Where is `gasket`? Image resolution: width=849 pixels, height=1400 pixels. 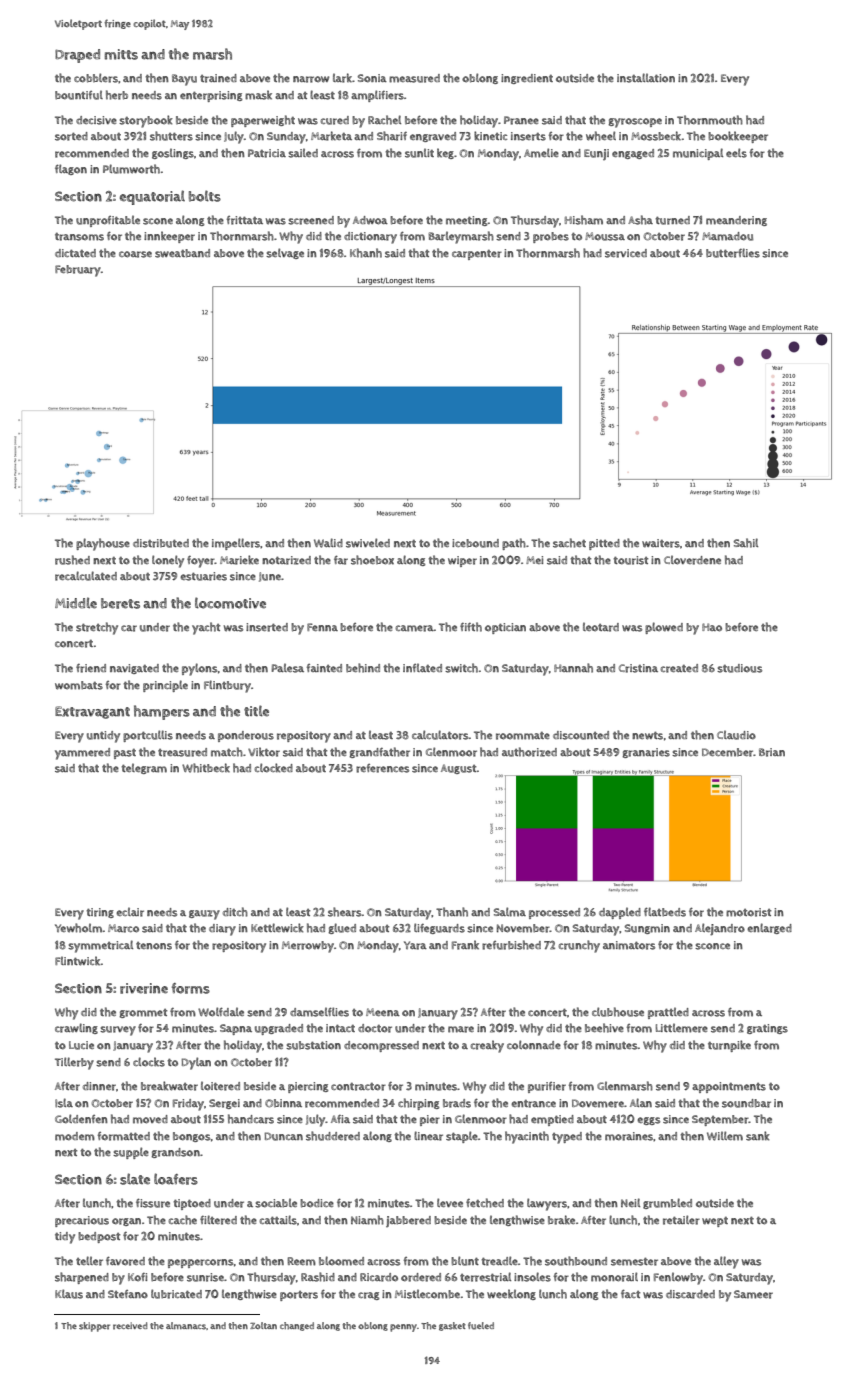 gasket is located at coordinates (452, 1326).
